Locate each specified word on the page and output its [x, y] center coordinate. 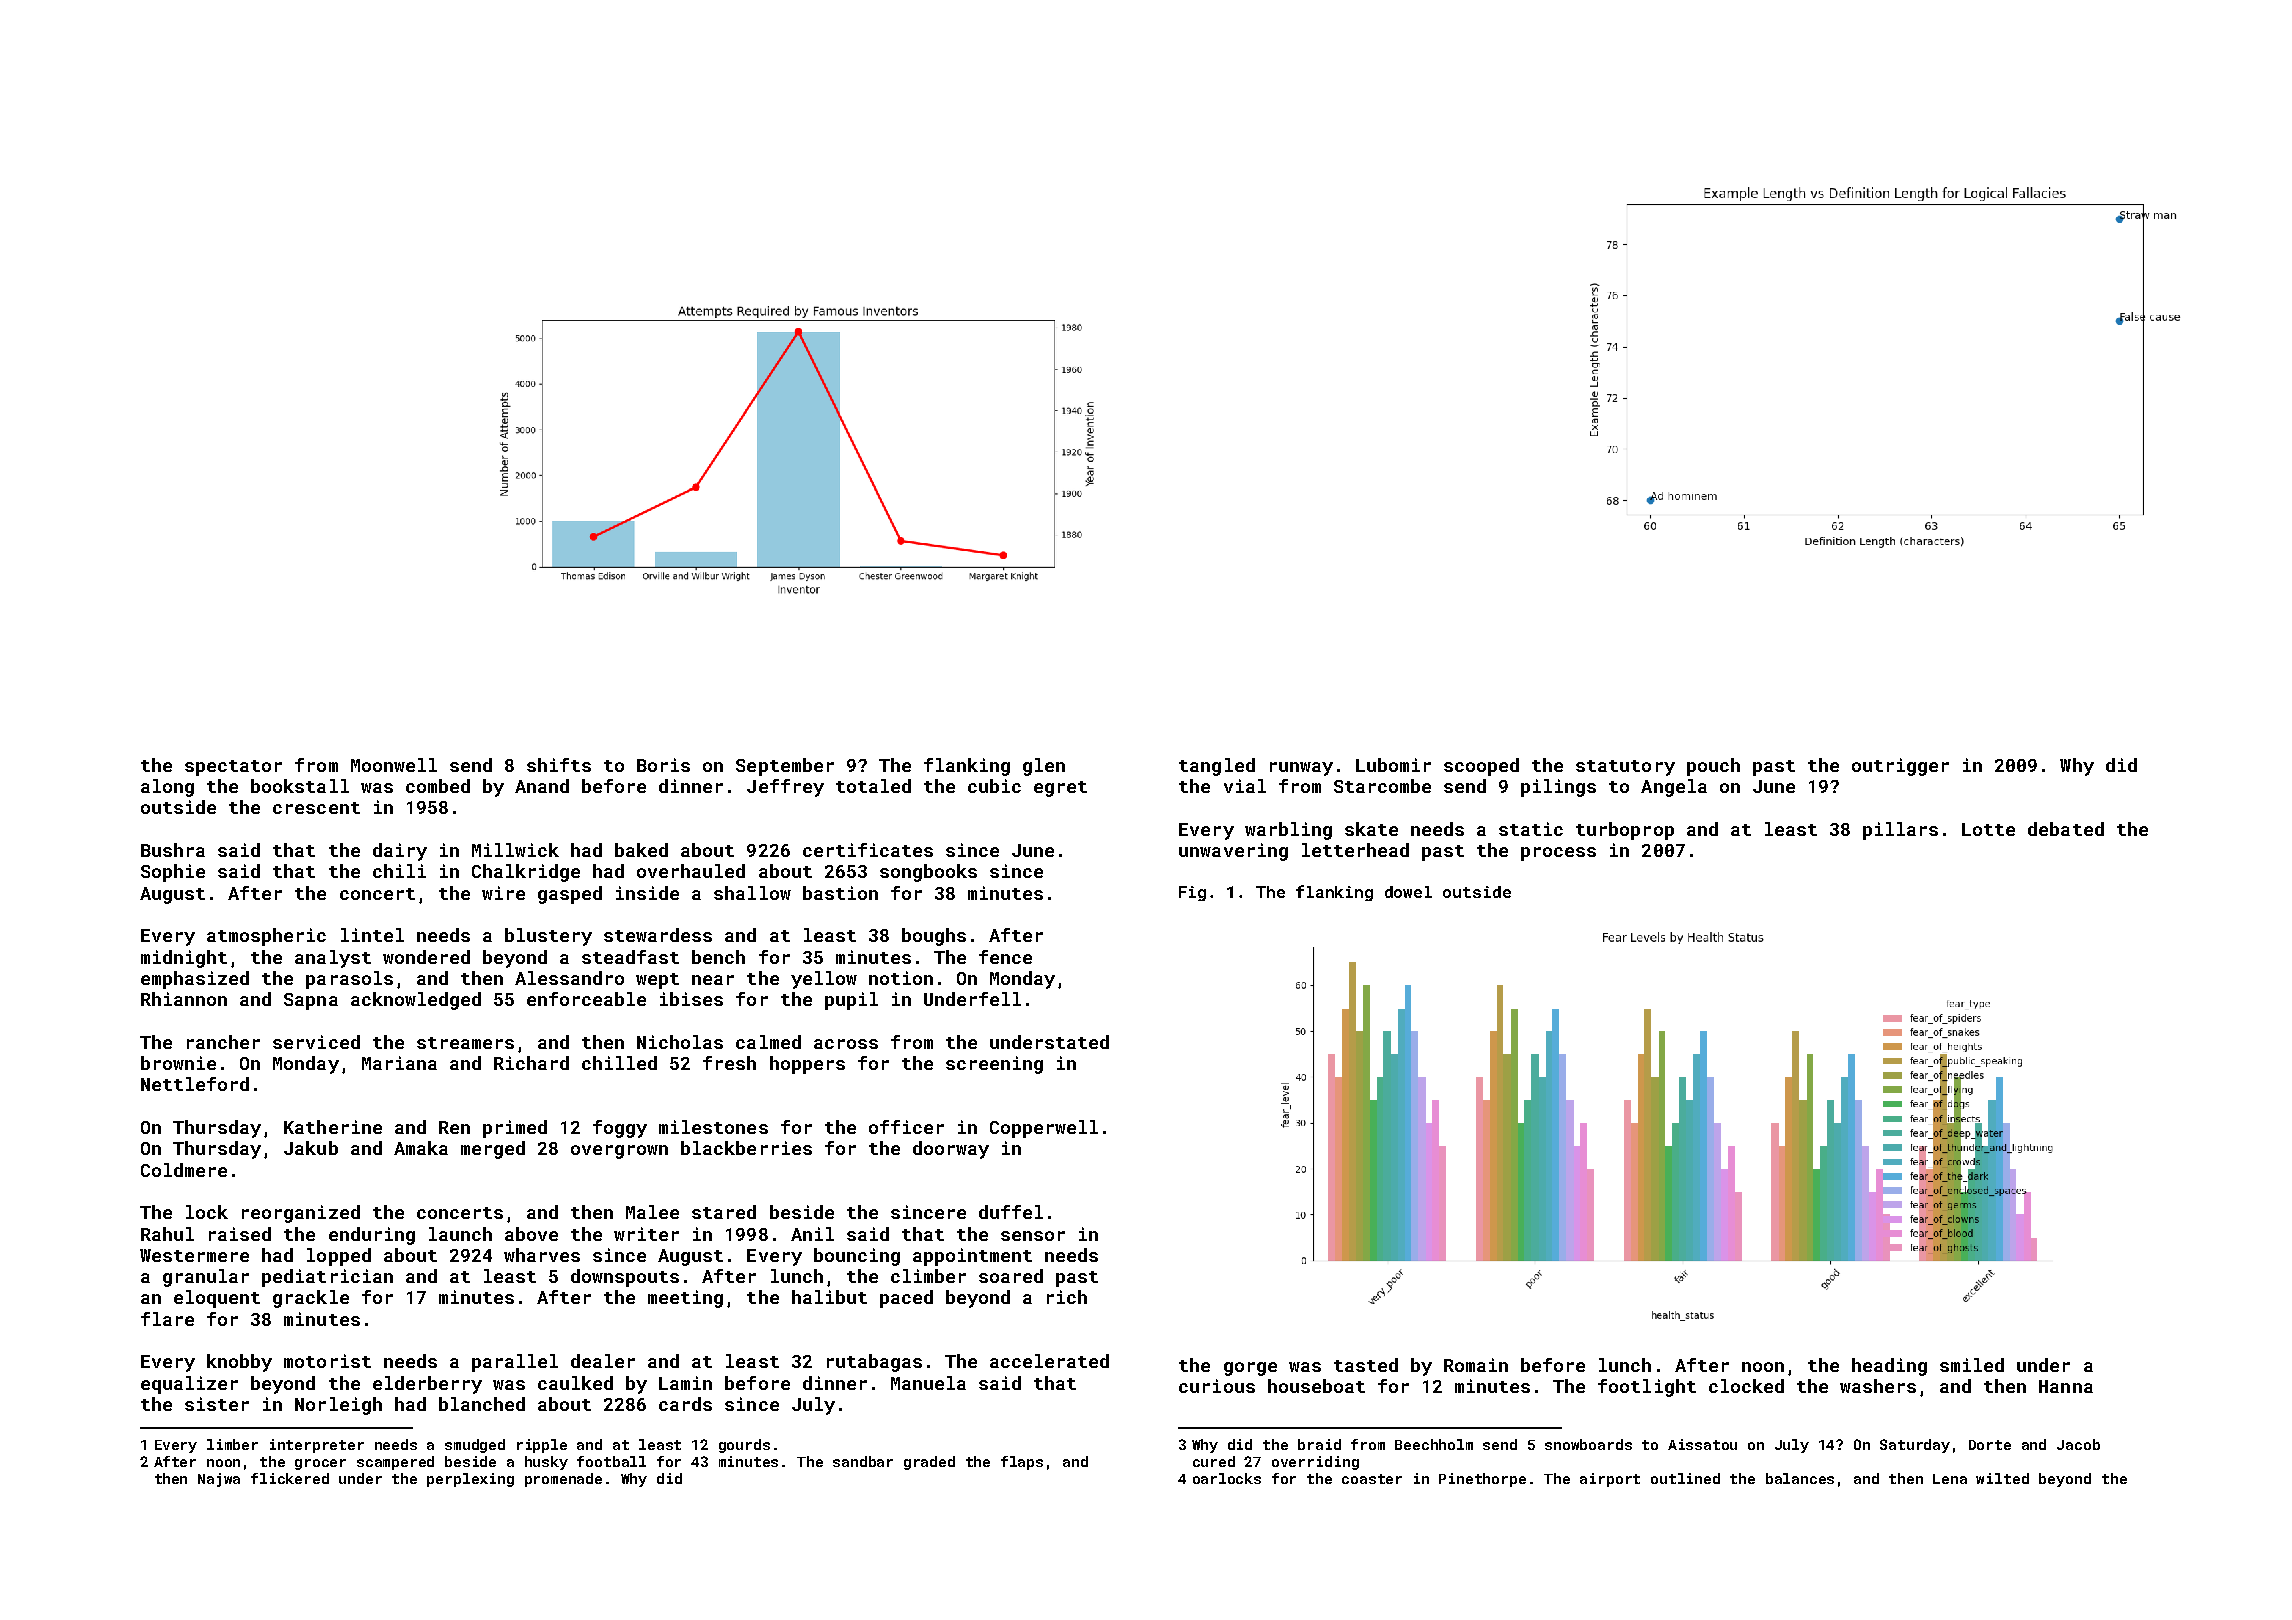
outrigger [1900, 767]
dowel [1408, 892]
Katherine [333, 1127]
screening [994, 1065]
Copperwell [1044, 1129]
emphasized [195, 980]
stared [724, 1212]
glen [1044, 767]
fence [1005, 957]
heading [1889, 1367]
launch [460, 1234]
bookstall [300, 786]
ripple [542, 1446]
